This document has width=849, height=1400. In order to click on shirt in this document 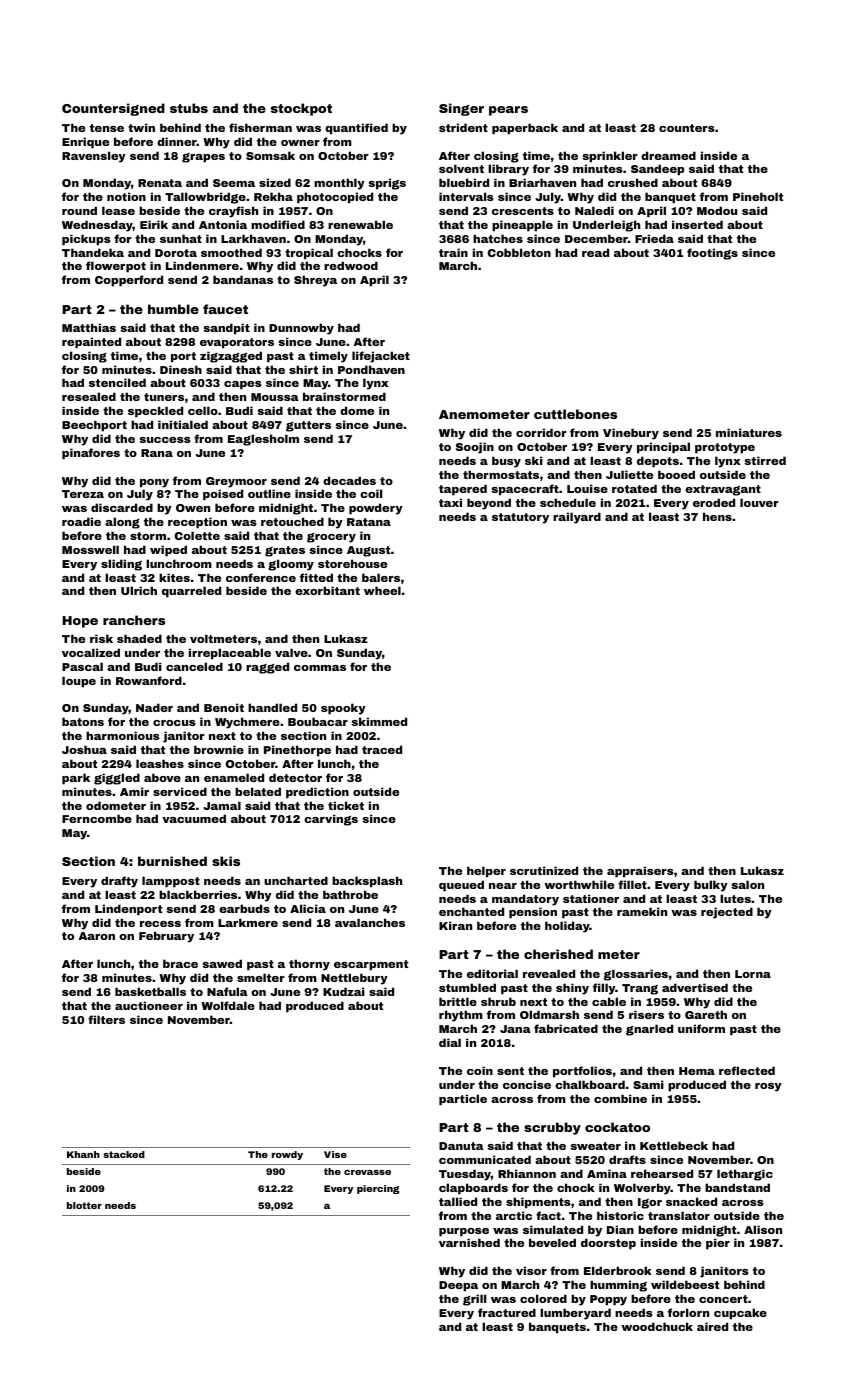, I will do `click(303, 369)`.
